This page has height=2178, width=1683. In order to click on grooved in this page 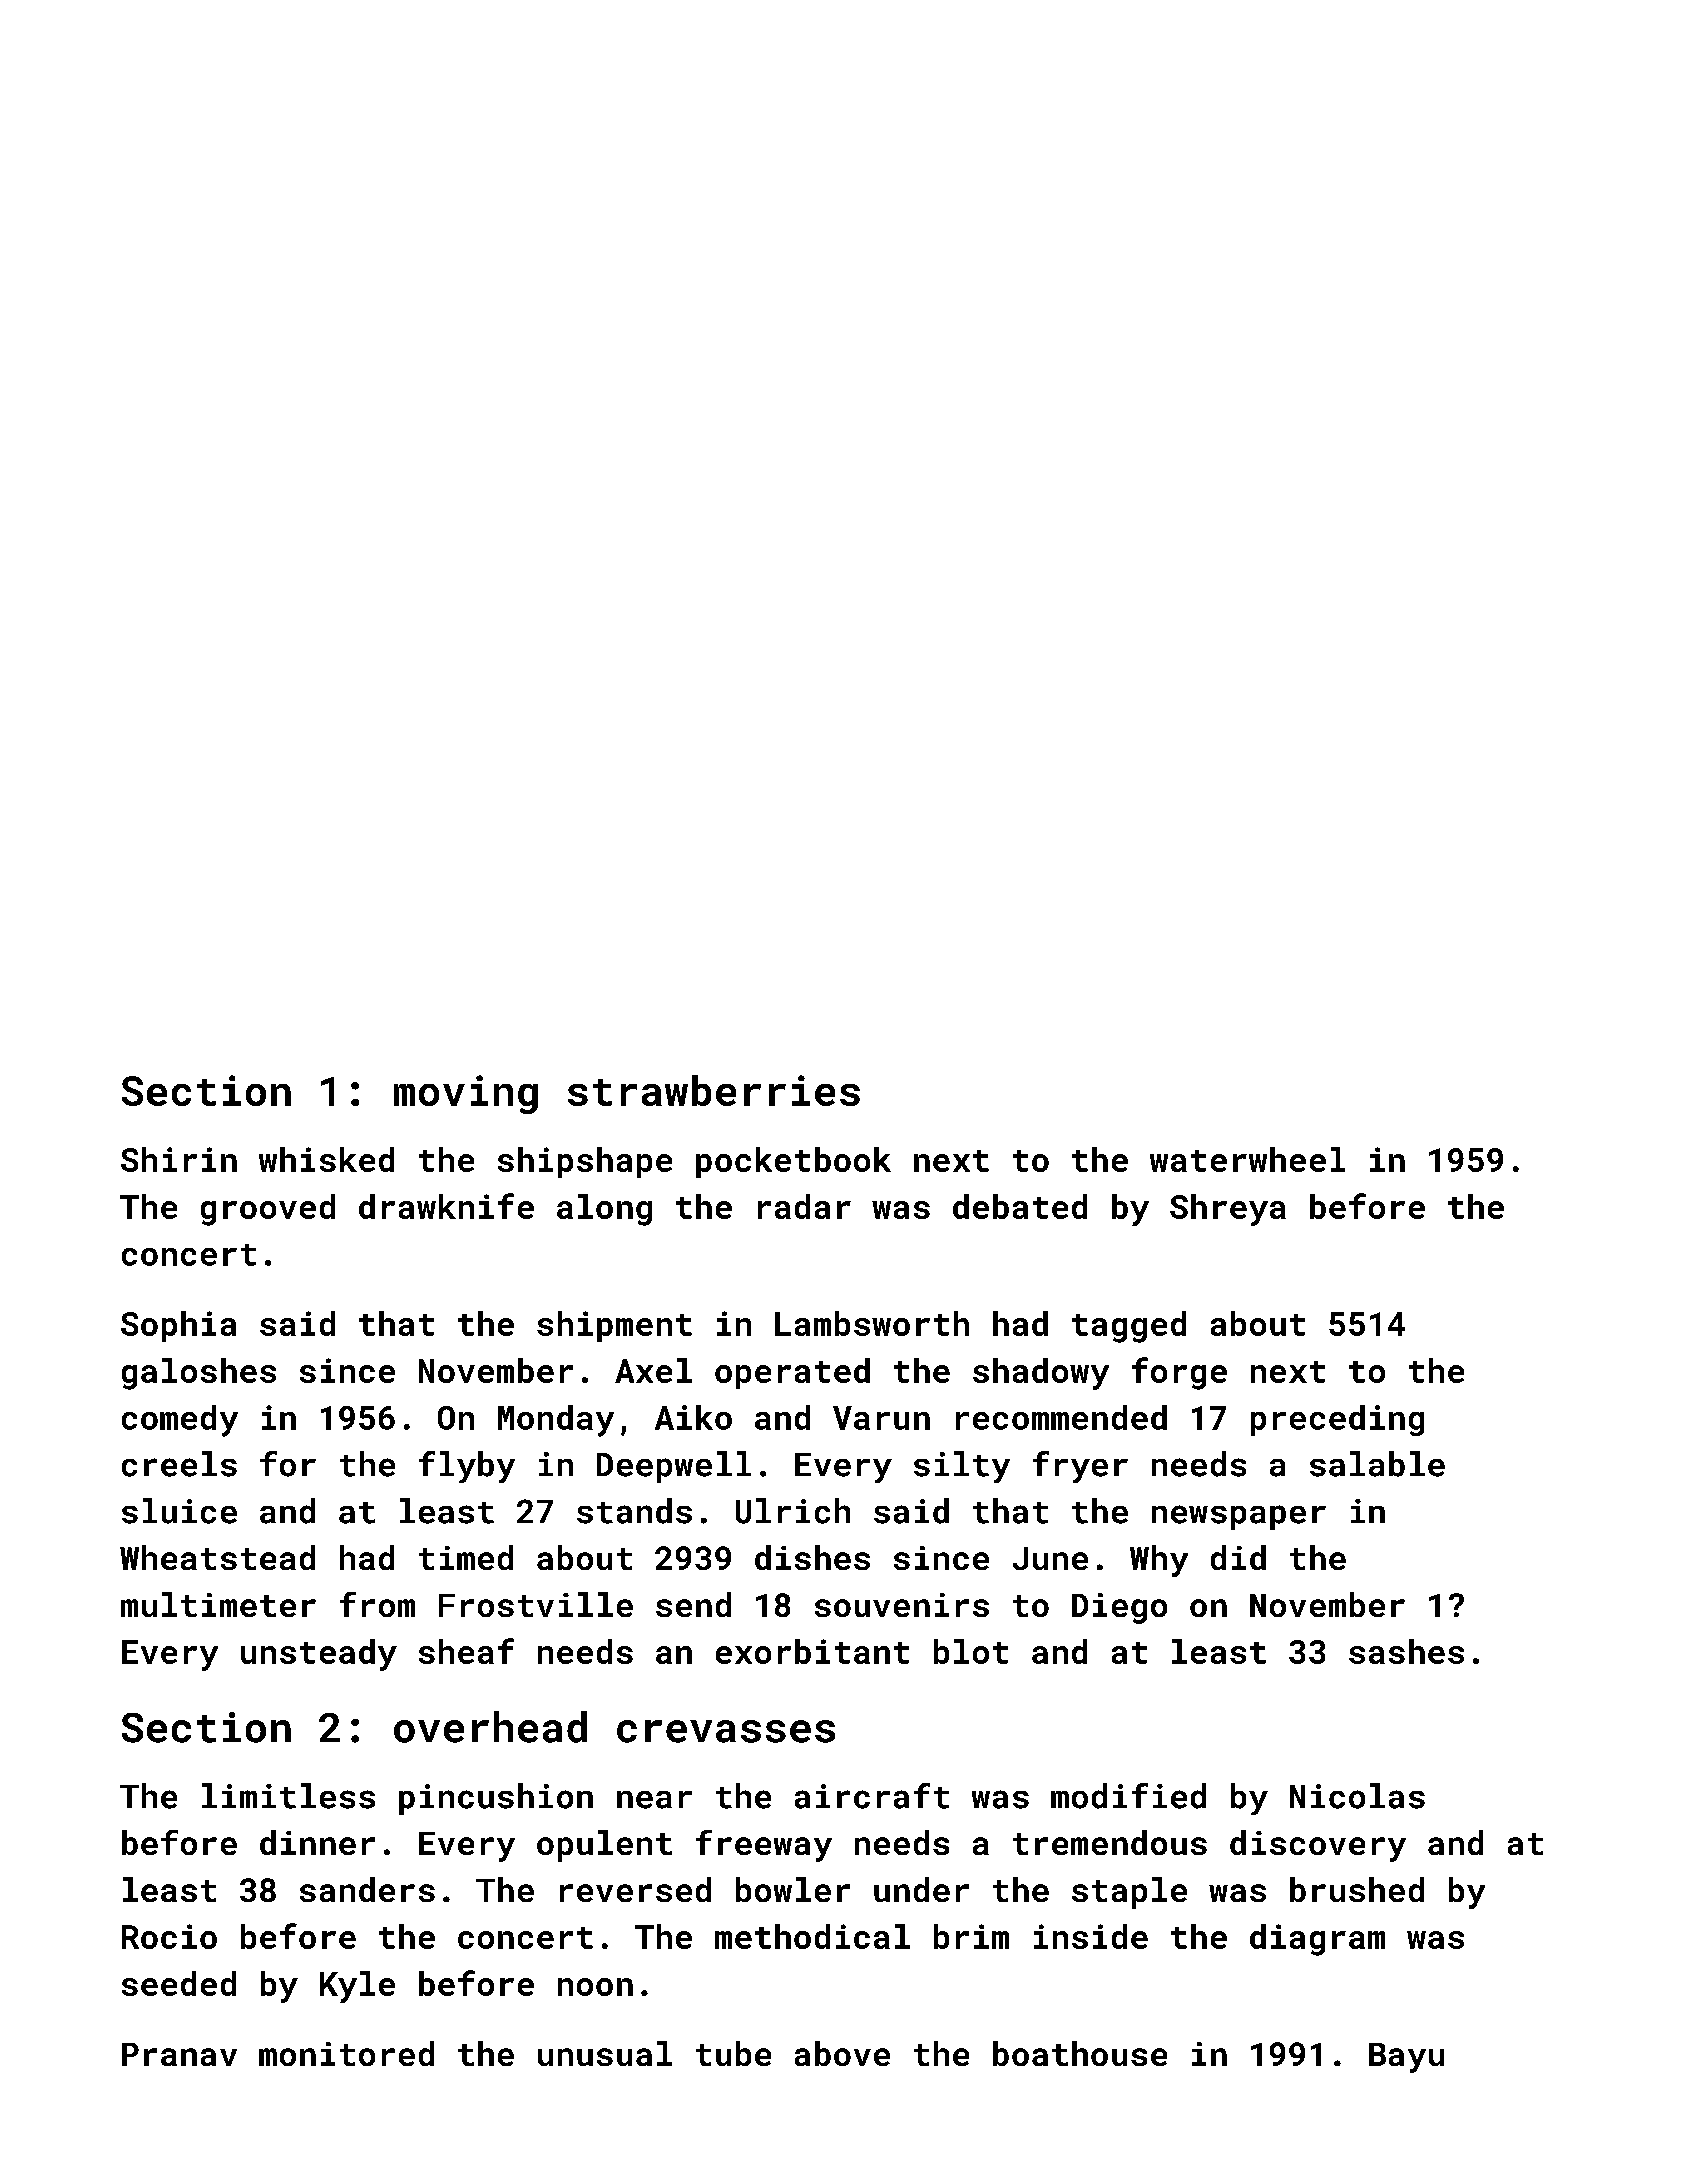, I will do `click(268, 1210)`.
